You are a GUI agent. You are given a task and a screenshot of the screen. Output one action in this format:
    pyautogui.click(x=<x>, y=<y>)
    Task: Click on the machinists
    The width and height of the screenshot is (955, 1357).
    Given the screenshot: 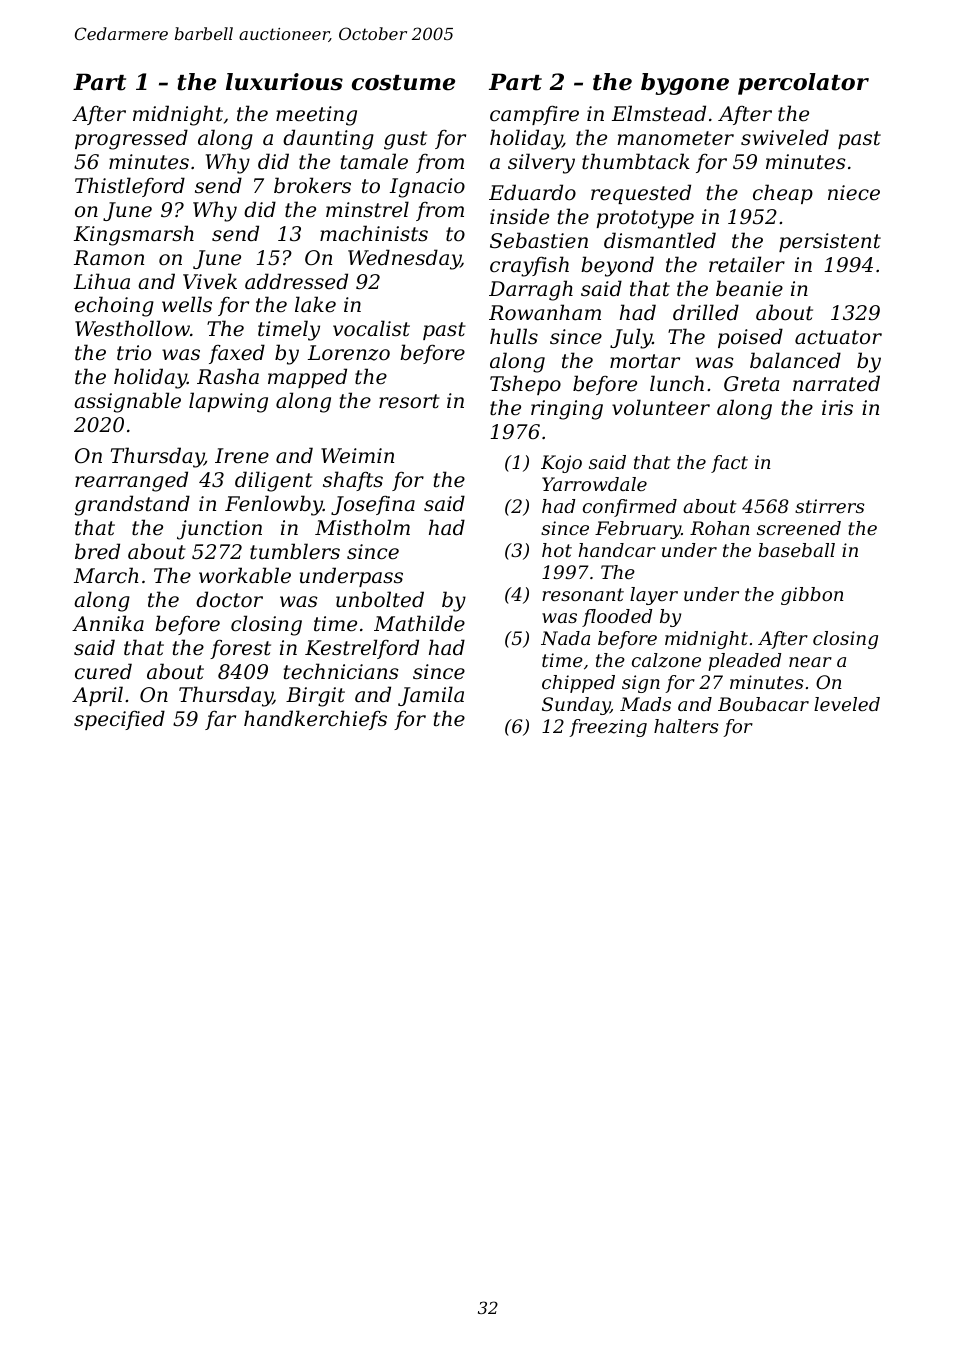 What is the action you would take?
    pyautogui.click(x=374, y=233)
